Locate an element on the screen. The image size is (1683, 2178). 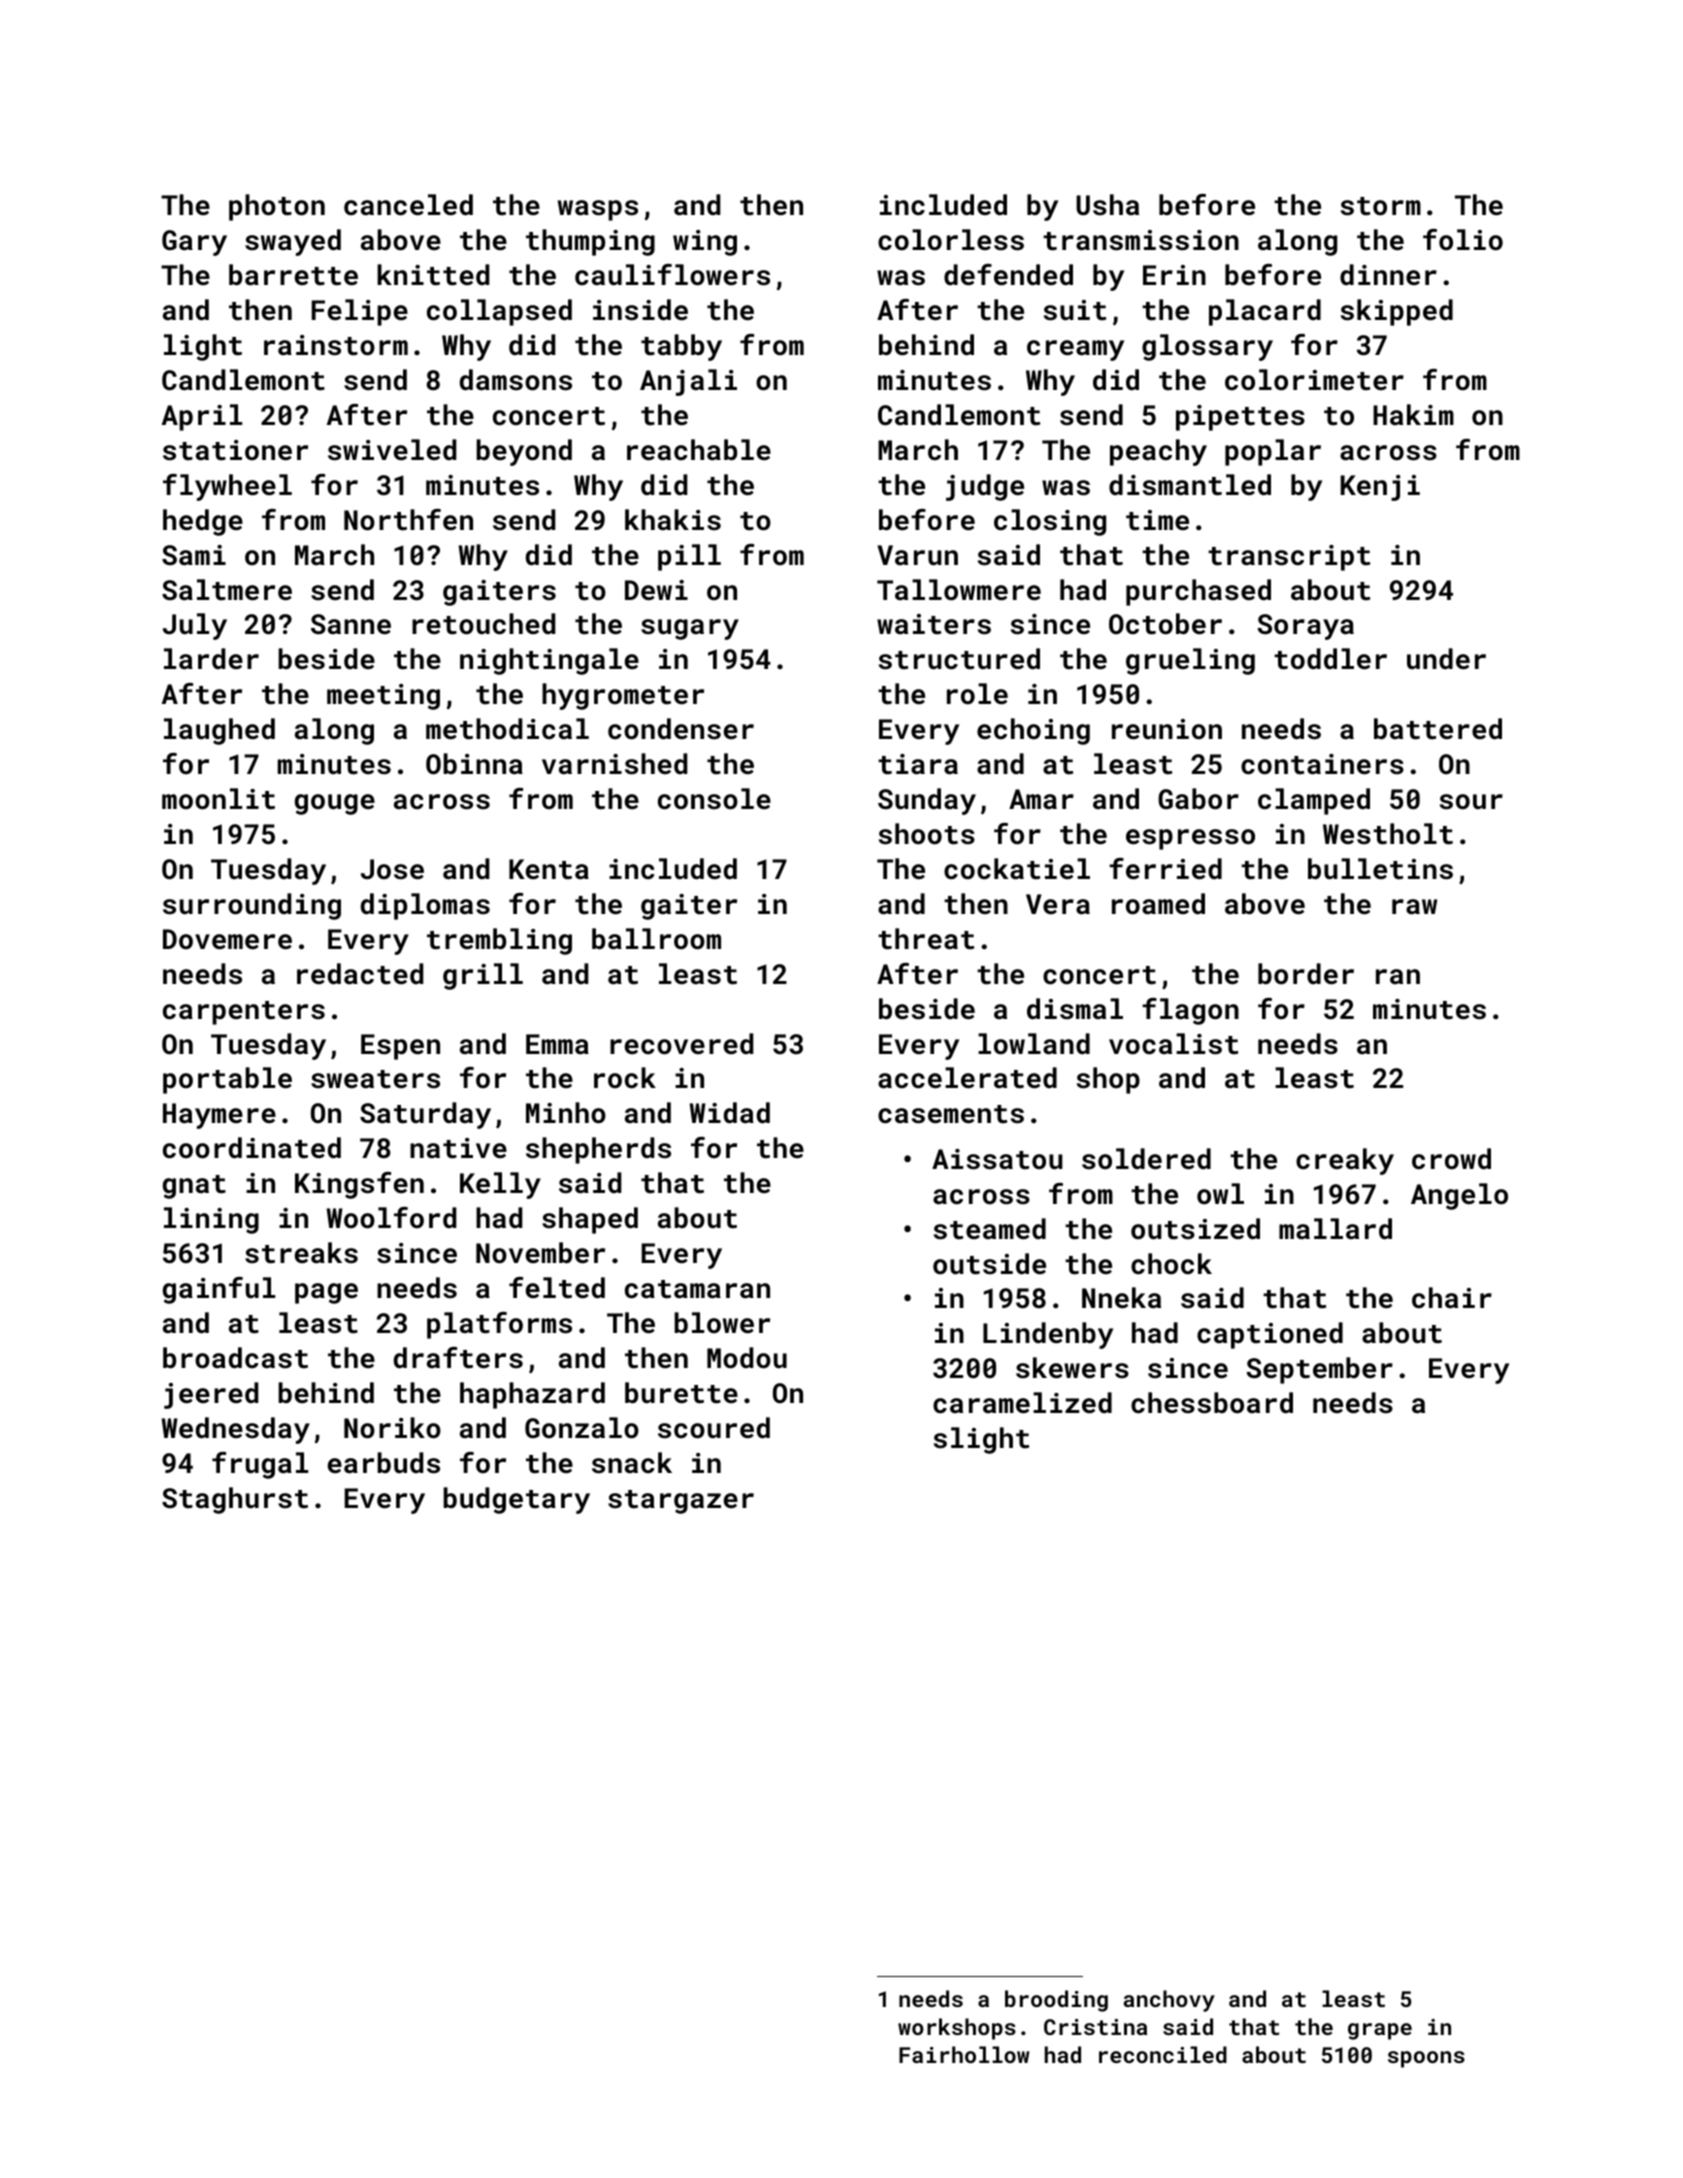
Fairhollow is located at coordinates (964, 2054).
